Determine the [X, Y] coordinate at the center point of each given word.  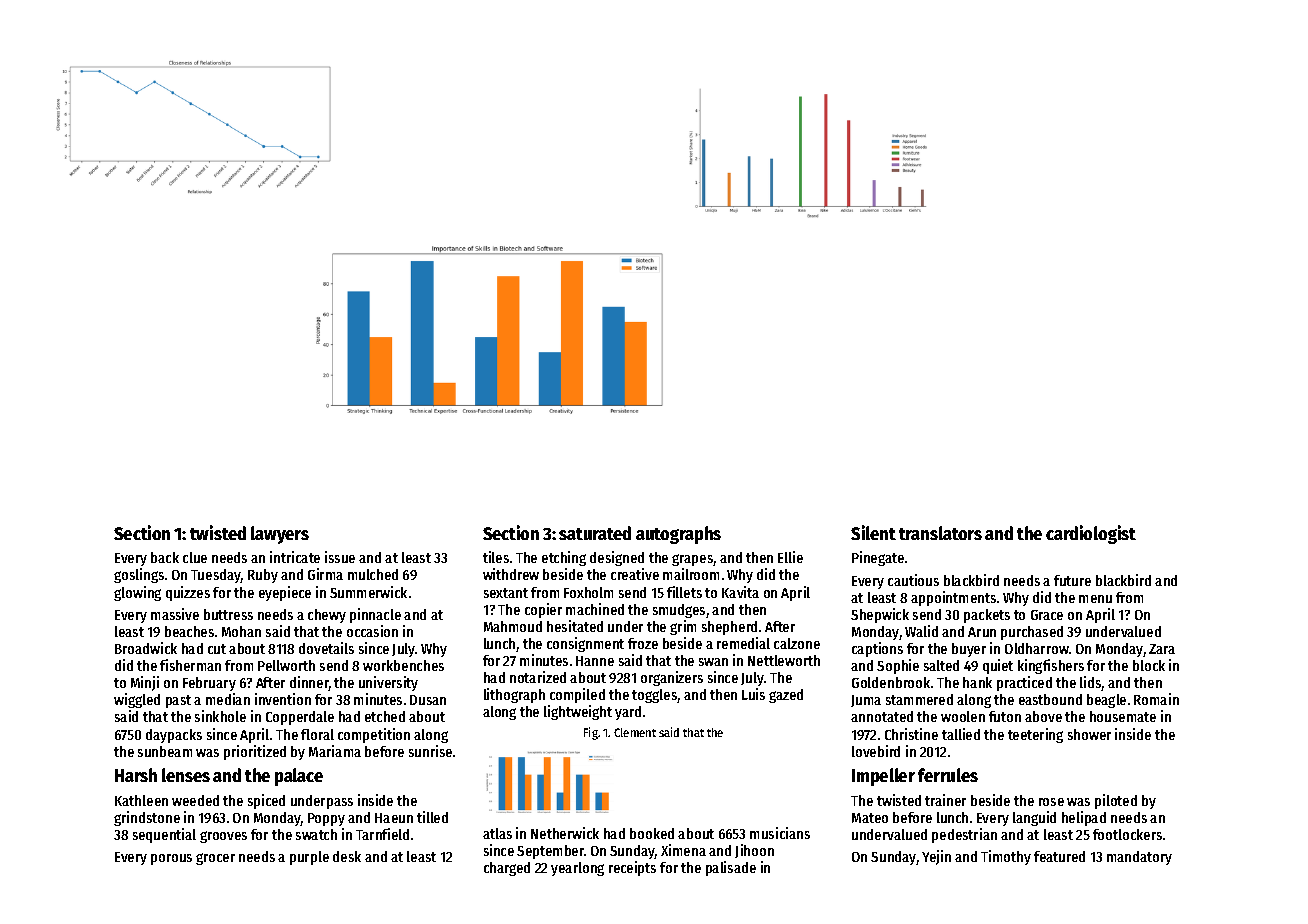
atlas [497, 833]
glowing [137, 593]
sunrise [430, 751]
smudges [679, 611]
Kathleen [141, 800]
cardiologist [1091, 534]
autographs [678, 535]
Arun [982, 632]
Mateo [870, 818]
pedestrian [964, 835]
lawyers [280, 535]
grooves [223, 837]
